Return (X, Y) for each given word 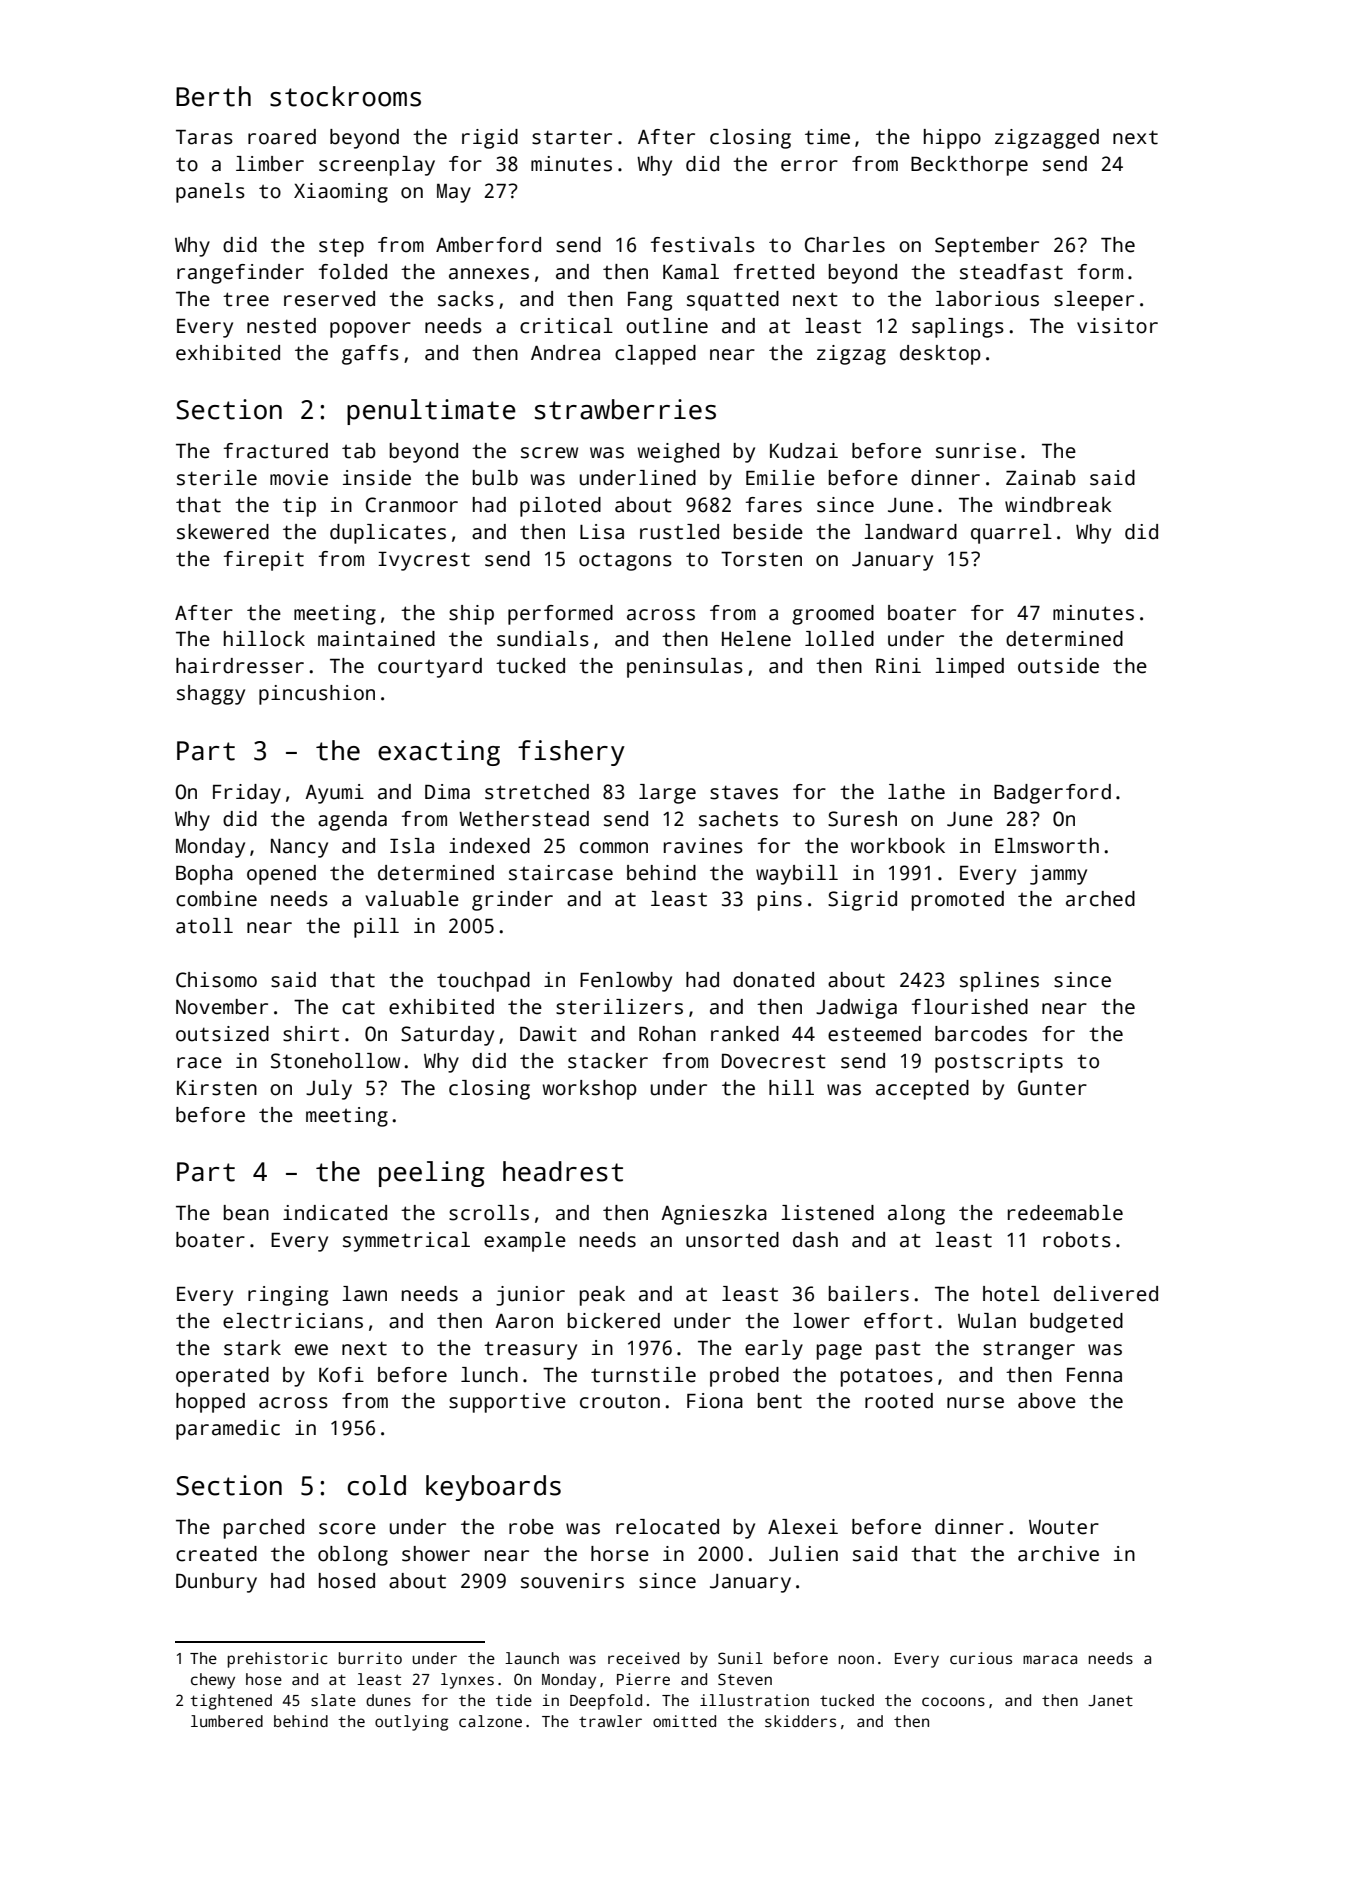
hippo (952, 139)
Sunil (740, 1658)
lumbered (227, 1721)
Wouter (1064, 1527)
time (827, 137)
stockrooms (345, 96)
